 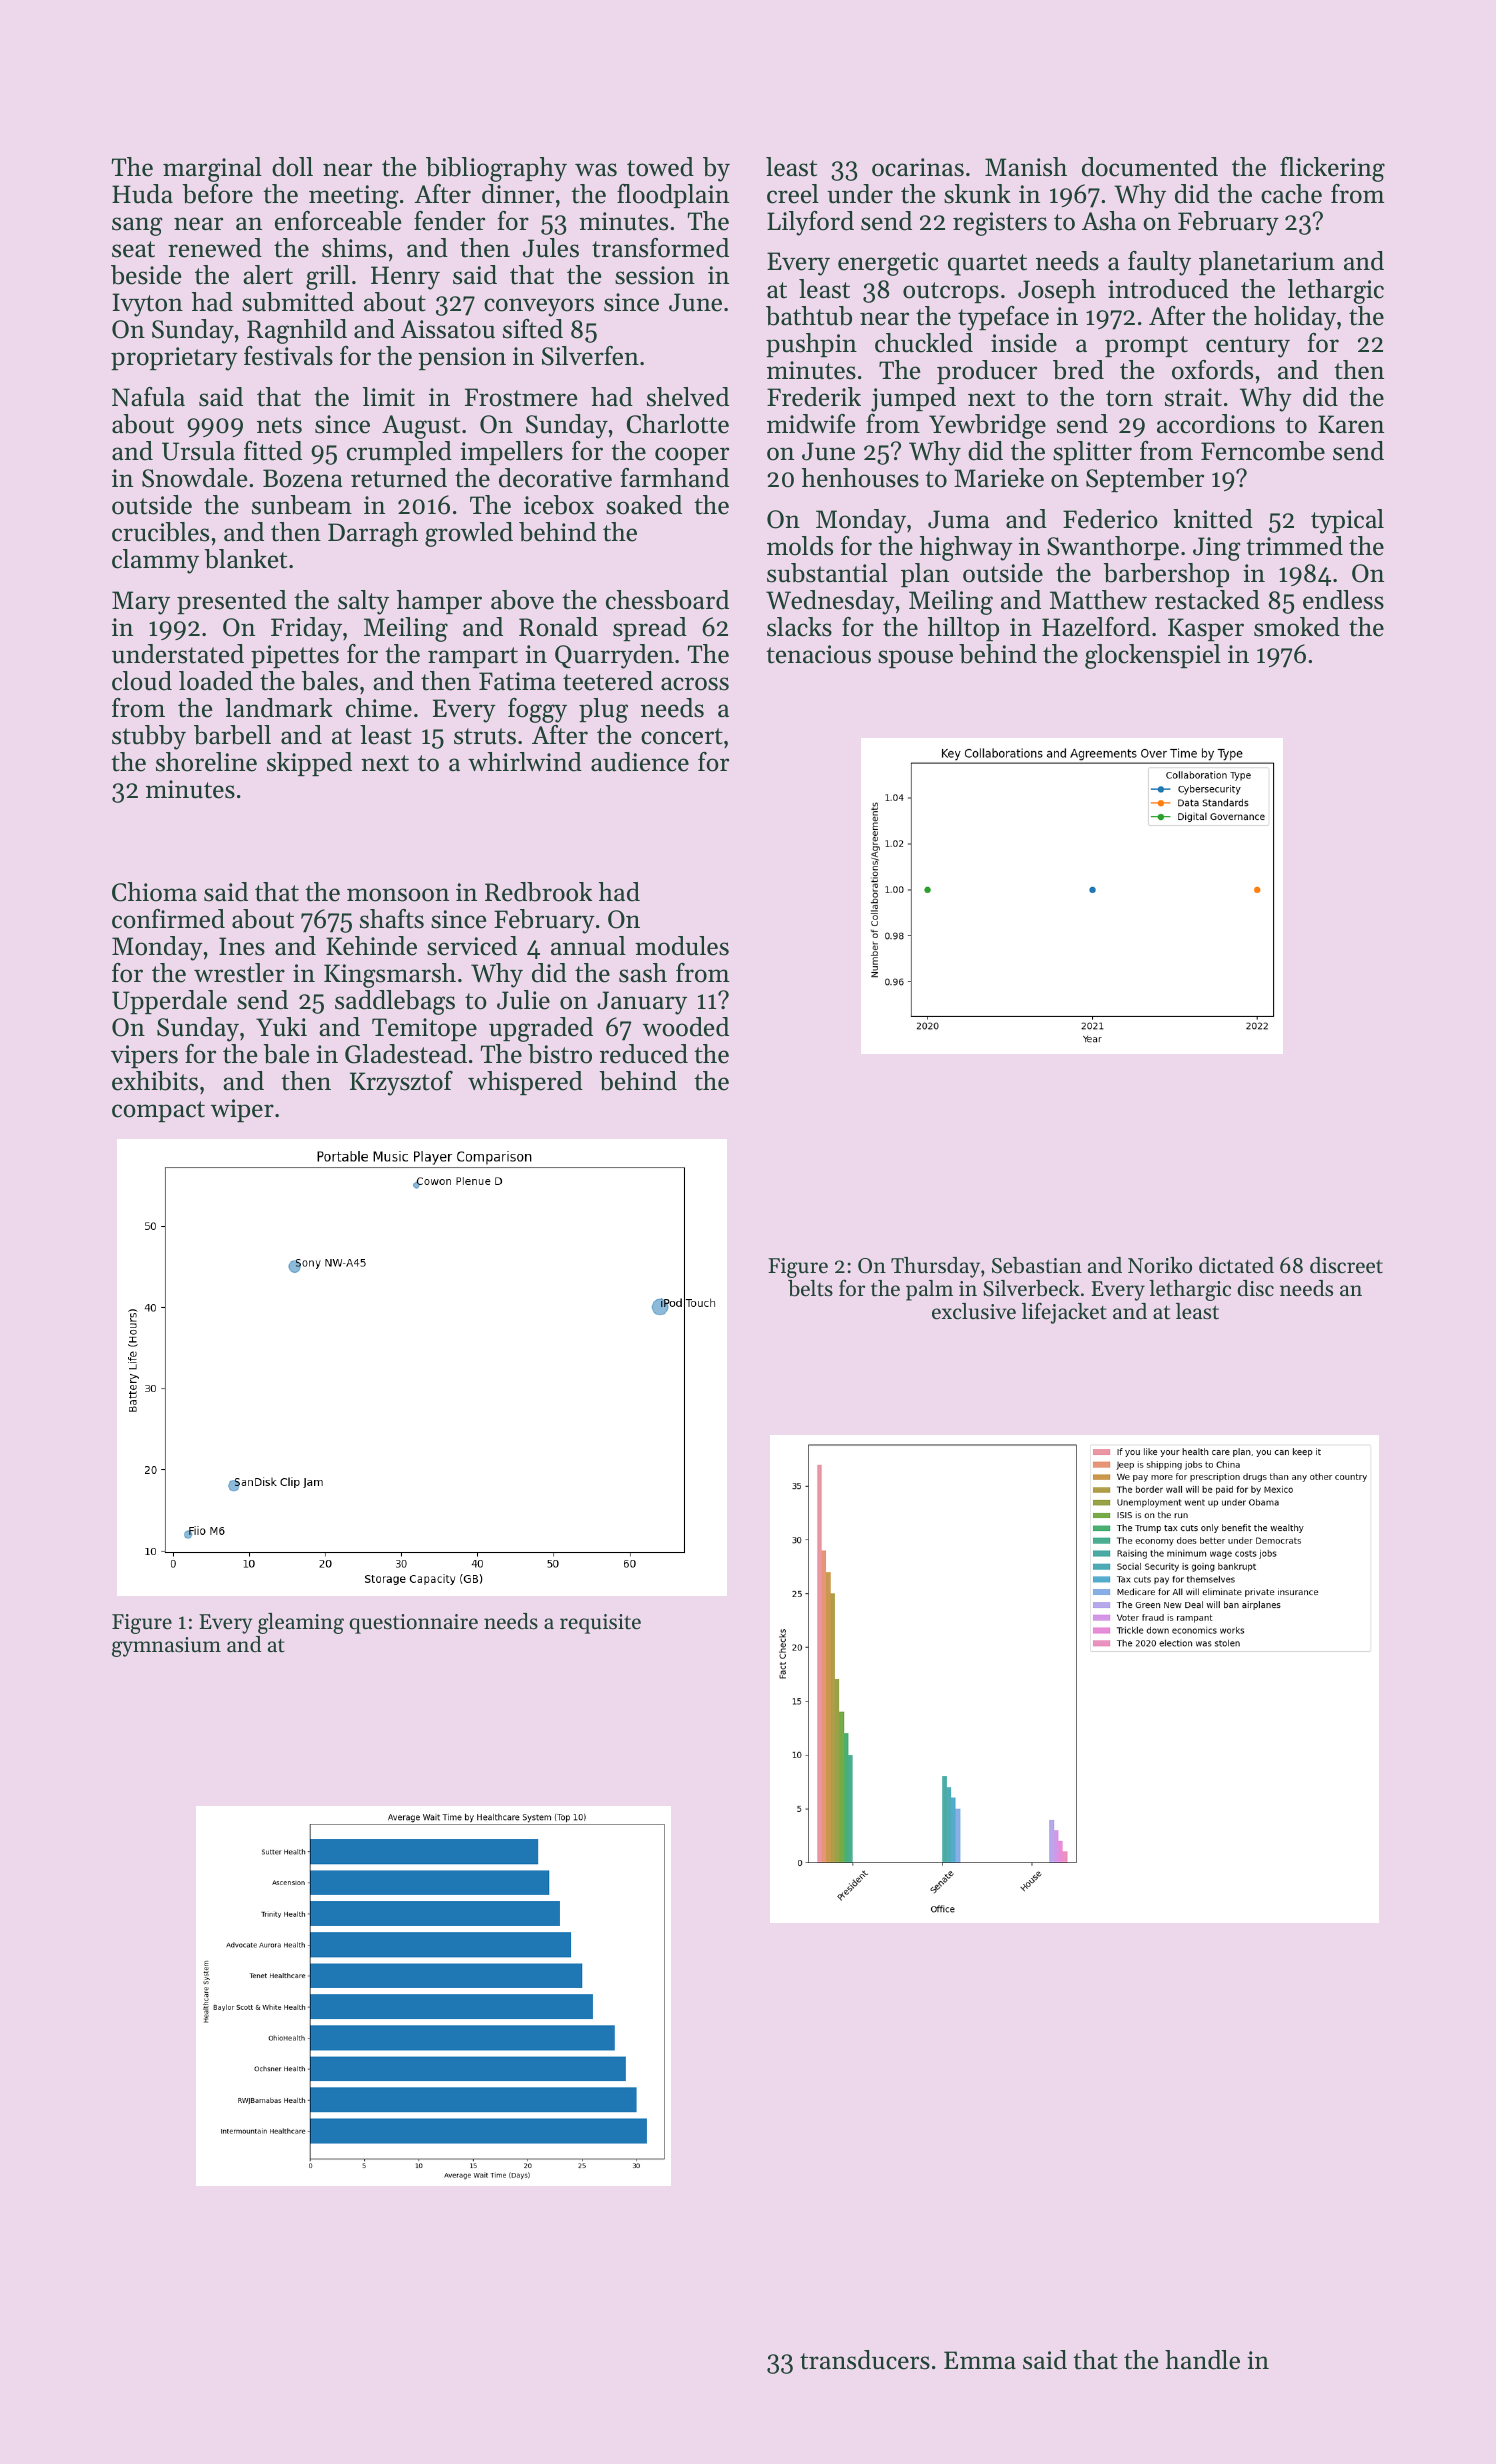 I want to click on flickering, so click(x=1332, y=169).
